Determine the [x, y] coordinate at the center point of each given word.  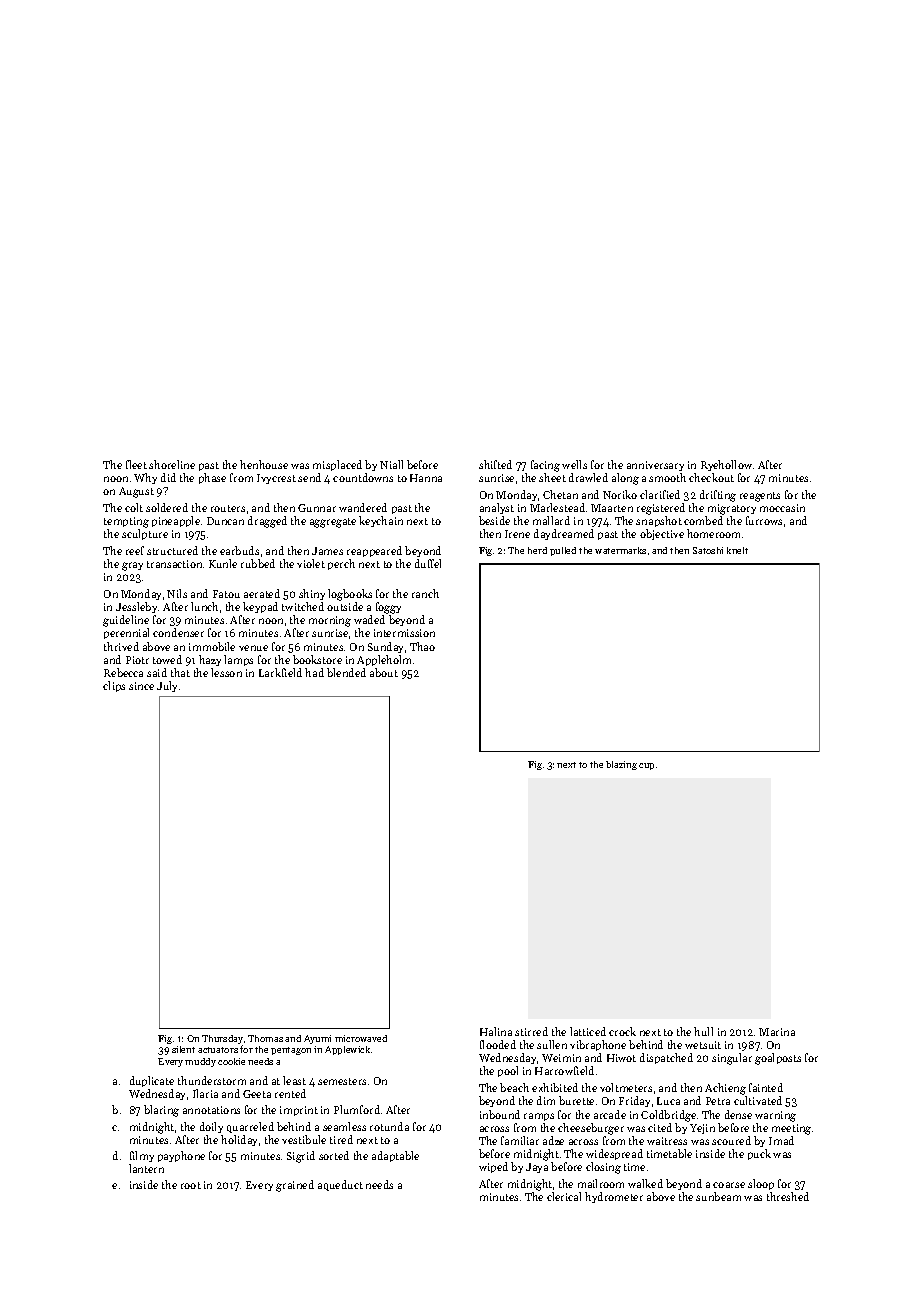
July [167, 686]
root [191, 1185]
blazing [621, 765]
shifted [495, 464]
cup [646, 766]
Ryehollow [726, 465]
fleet [136, 464]
